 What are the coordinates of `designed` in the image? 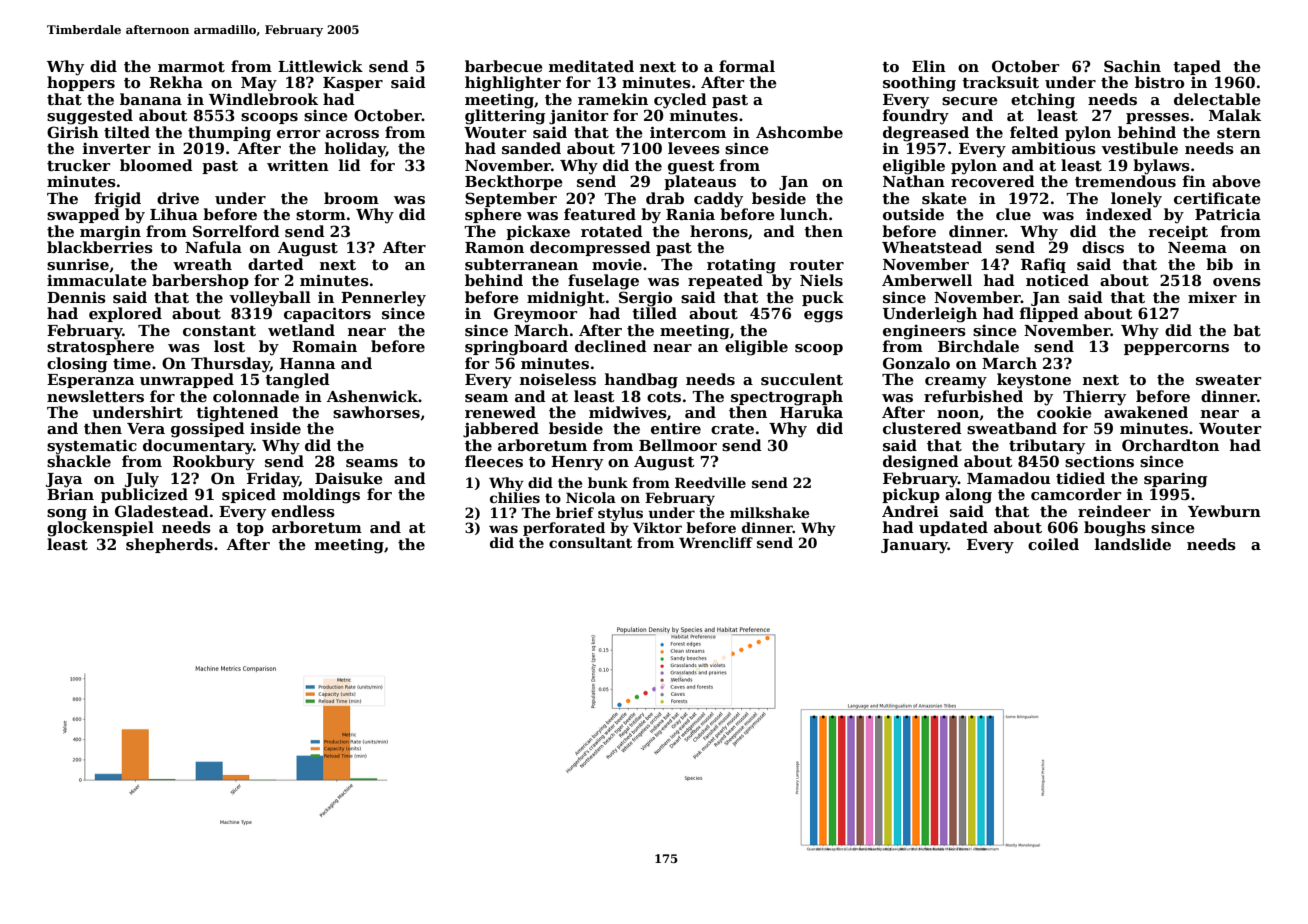 It's located at (921, 463).
